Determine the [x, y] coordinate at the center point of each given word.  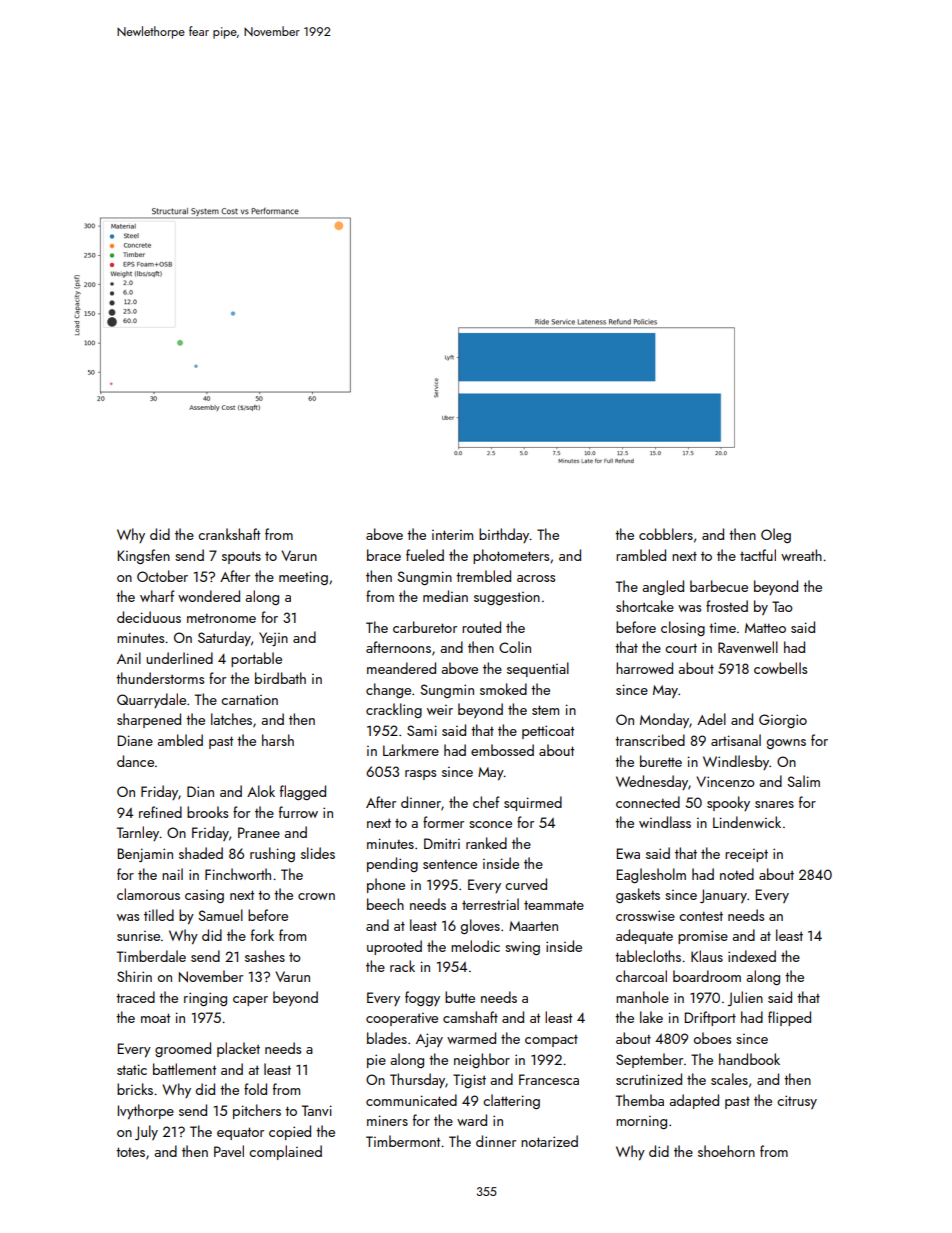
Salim [803, 781]
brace [384, 555]
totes [130, 1152]
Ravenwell [748, 647]
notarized [549, 1141]
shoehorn [726, 1151]
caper [250, 1001]
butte [460, 997]
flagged [303, 792]
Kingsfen [144, 556]
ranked [486, 843]
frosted [727, 606]
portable [256, 659]
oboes [712, 1038]
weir [440, 710]
